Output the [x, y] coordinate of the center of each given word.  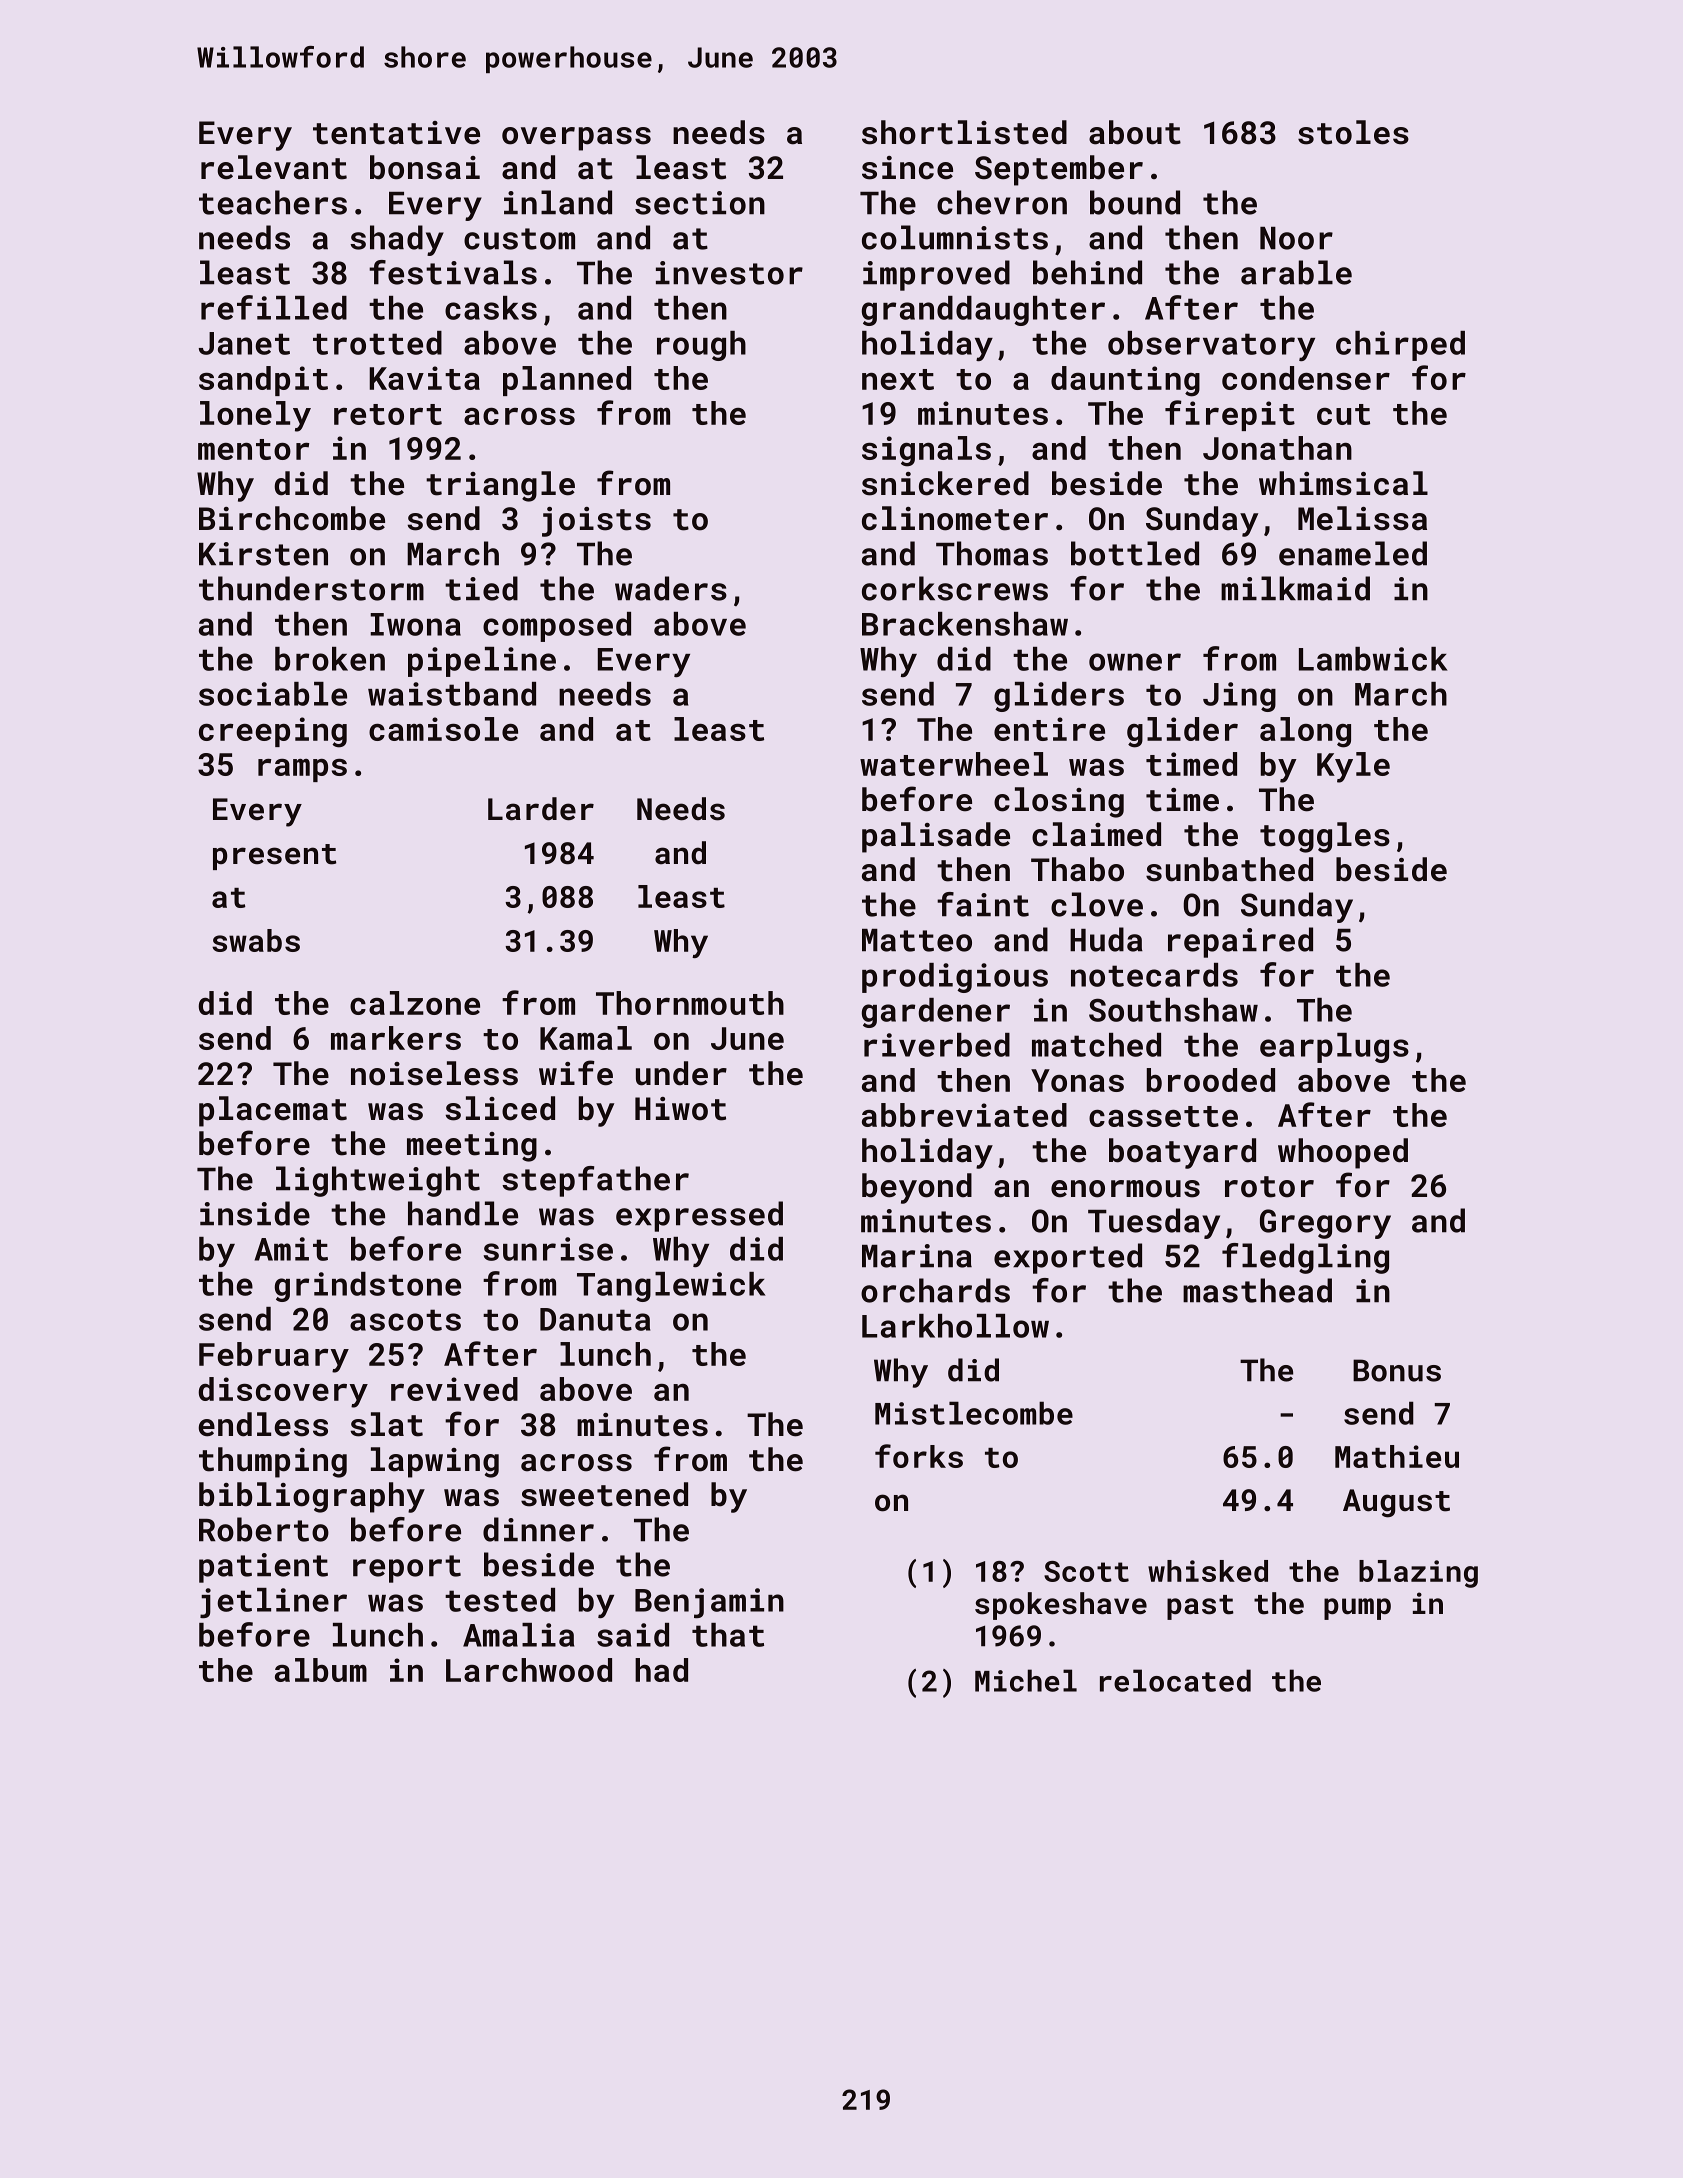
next [898, 379]
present [274, 857]
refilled [274, 307]
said [633, 1635]
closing [1059, 802]
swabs [256, 940]
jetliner [273, 1603]
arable [1296, 272]
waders [671, 588]
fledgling [1305, 1258]
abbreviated [964, 1115]
